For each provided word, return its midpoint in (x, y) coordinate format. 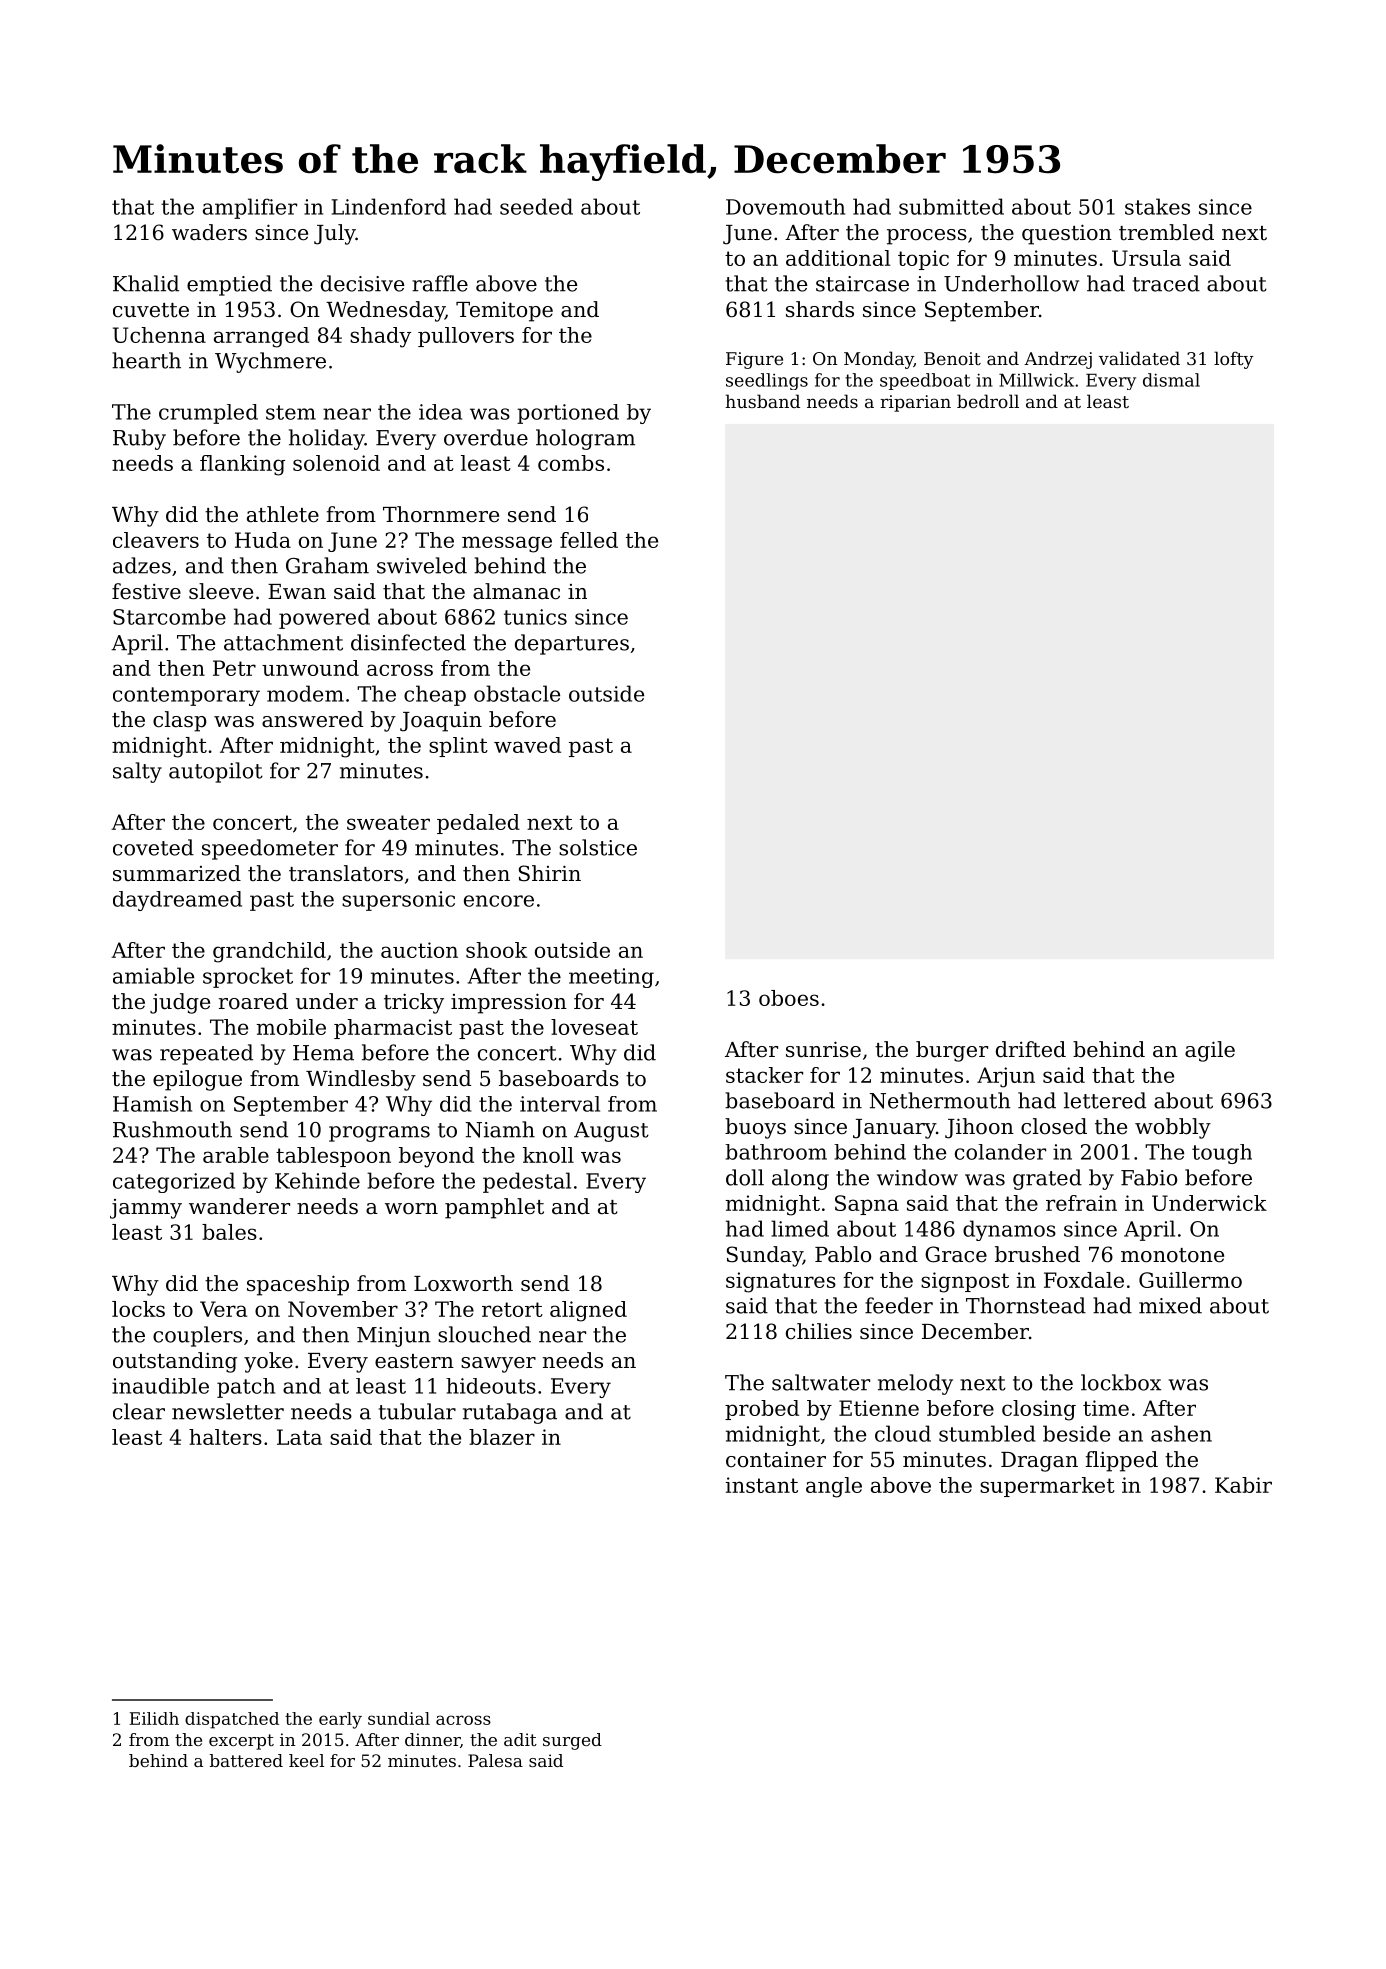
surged (572, 1741)
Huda (263, 540)
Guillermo (1190, 1280)
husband (762, 401)
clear (139, 1411)
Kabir (1243, 1485)
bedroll (988, 401)
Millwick (1036, 380)
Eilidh (154, 1718)
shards (820, 309)
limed (800, 1228)
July (335, 234)
